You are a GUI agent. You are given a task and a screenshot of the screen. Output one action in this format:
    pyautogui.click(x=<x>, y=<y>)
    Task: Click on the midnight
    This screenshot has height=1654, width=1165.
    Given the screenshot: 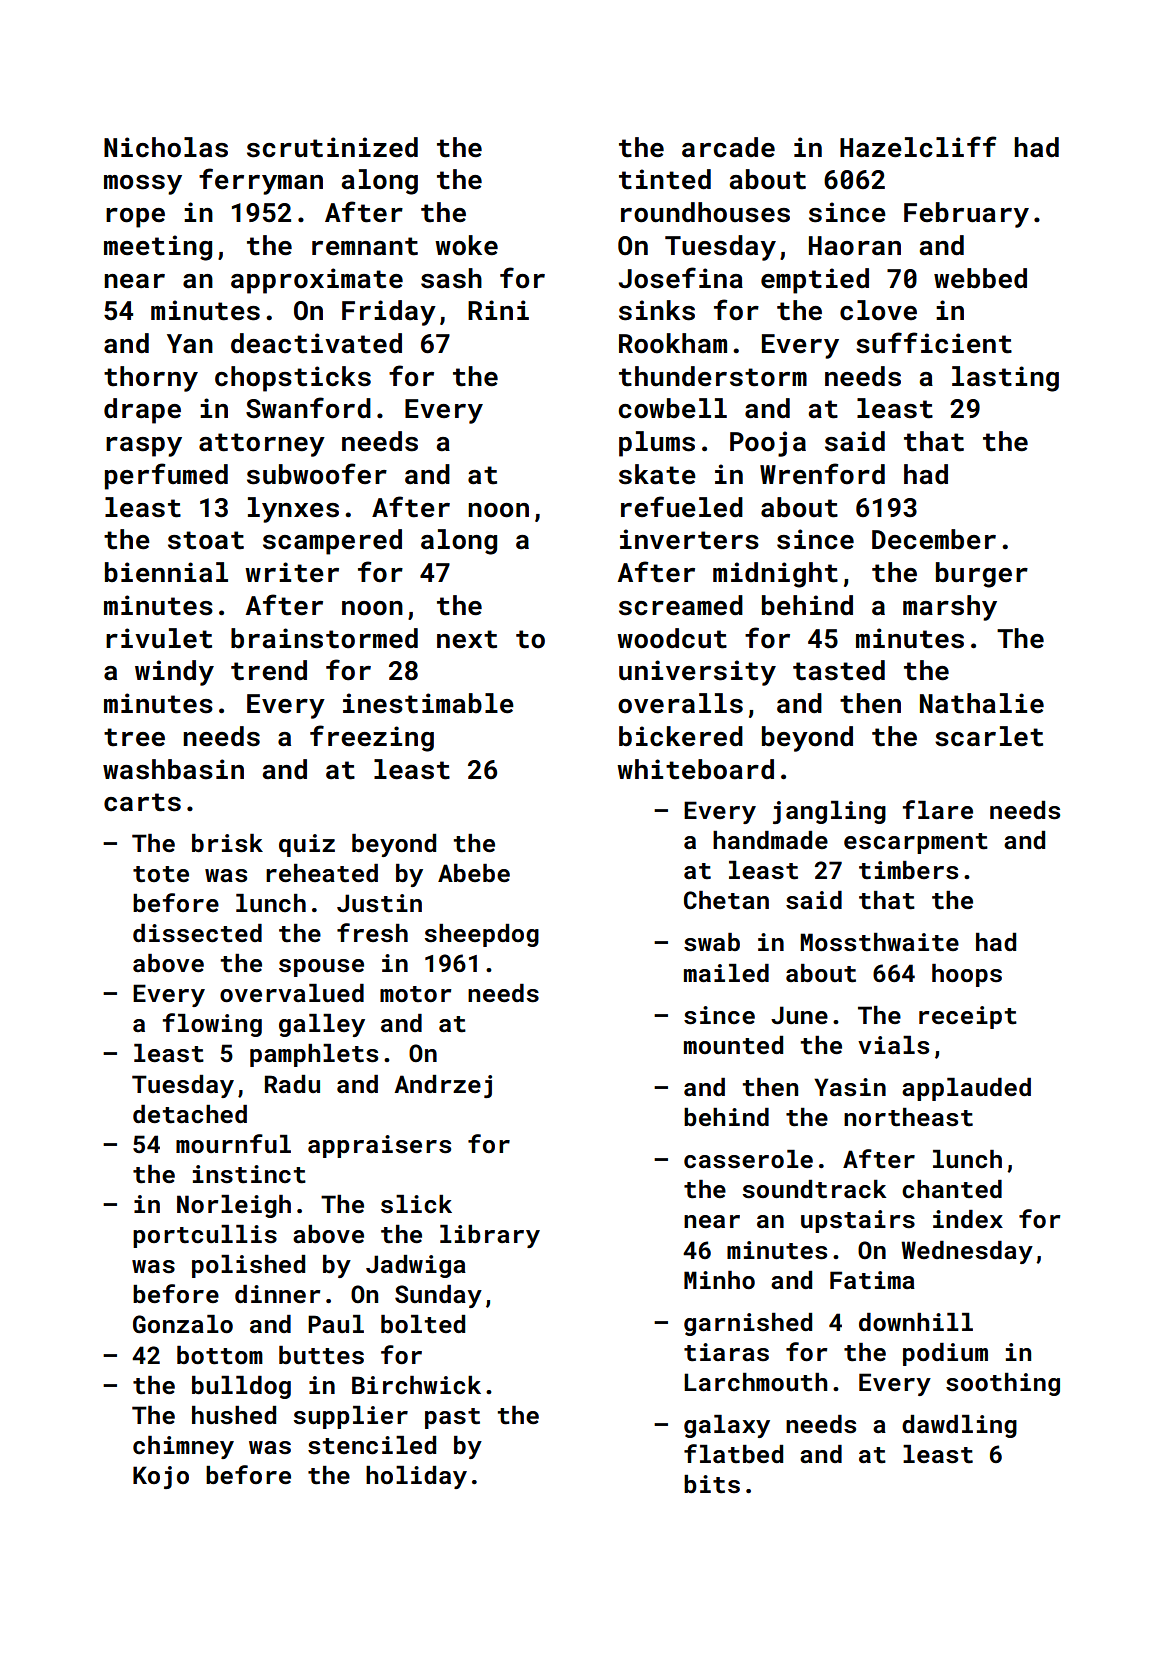 What is the action you would take?
    pyautogui.click(x=775, y=575)
